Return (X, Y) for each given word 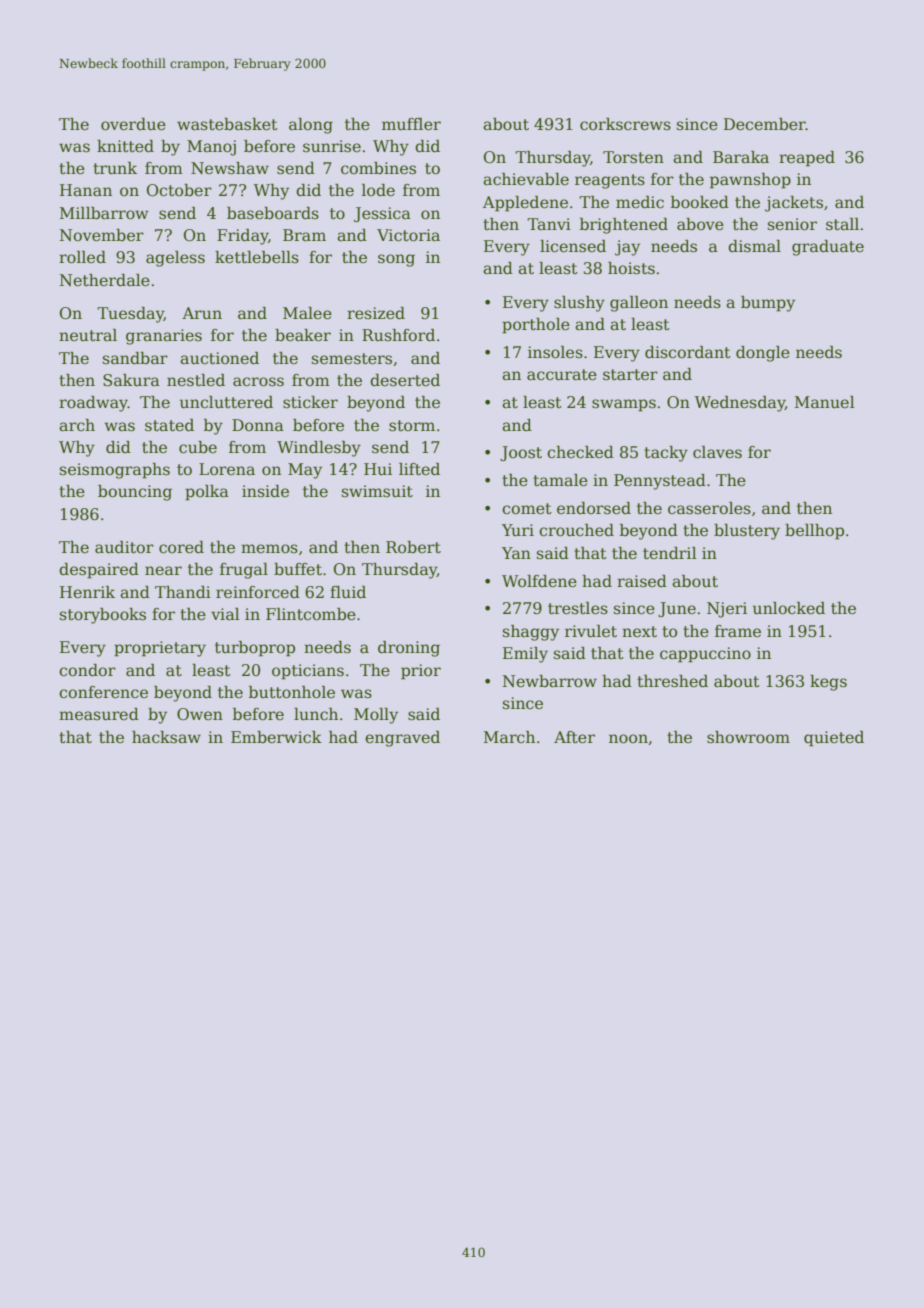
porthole (536, 326)
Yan (516, 553)
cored (181, 547)
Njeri (727, 610)
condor (87, 670)
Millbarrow (104, 213)
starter (630, 375)
